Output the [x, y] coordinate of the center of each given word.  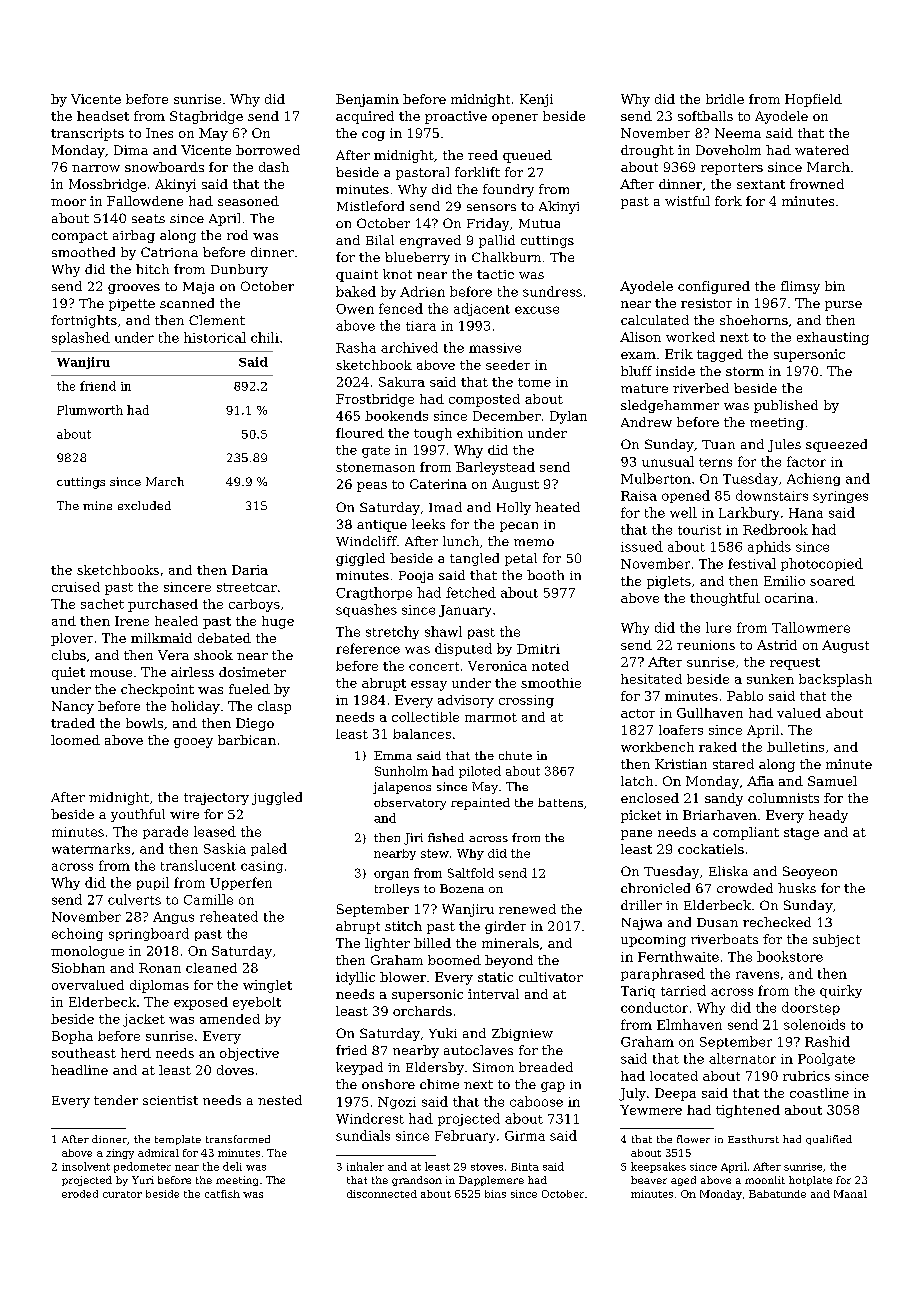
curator [122, 1194]
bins [495, 1194]
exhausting [833, 338]
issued [642, 546]
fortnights [84, 321]
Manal [850, 1194]
